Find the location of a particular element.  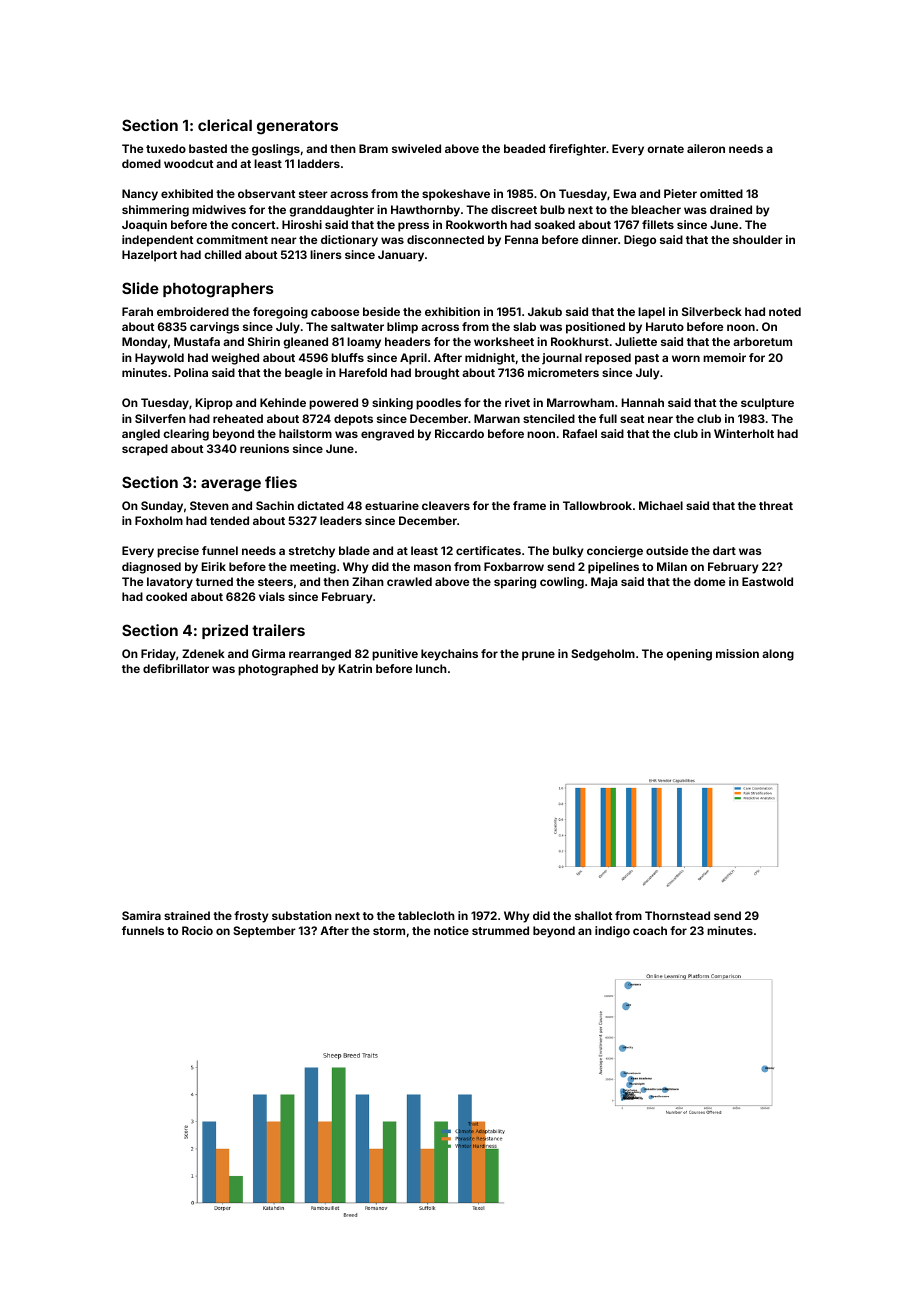

Rocio is located at coordinates (197, 930).
